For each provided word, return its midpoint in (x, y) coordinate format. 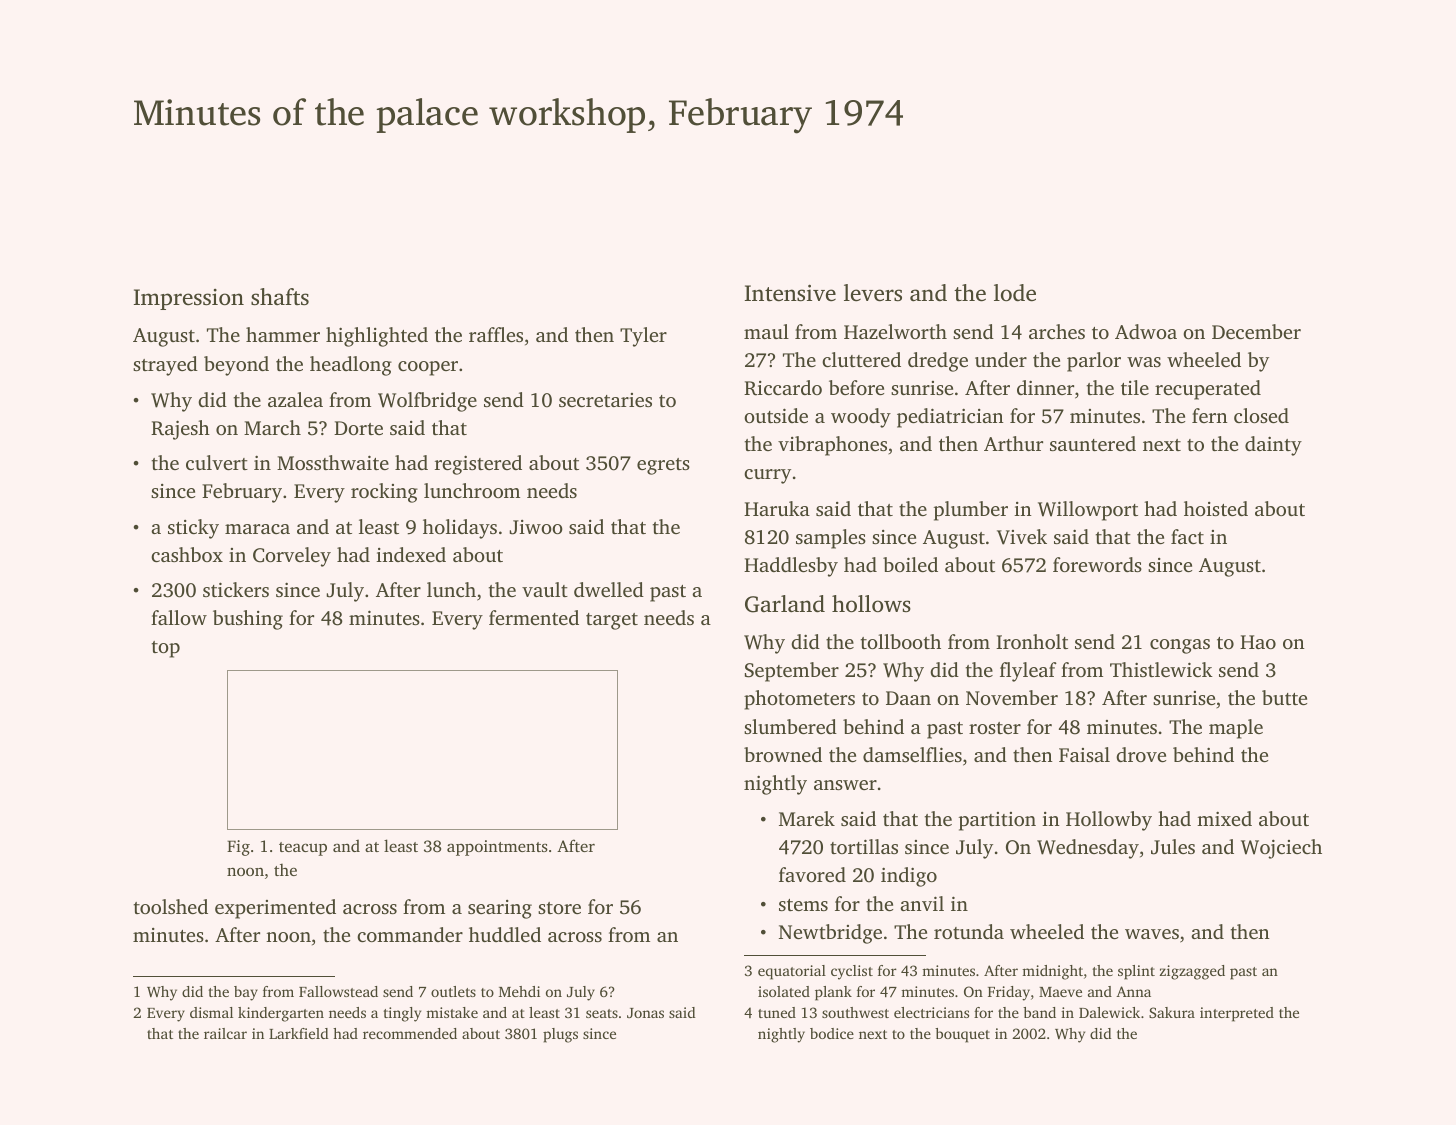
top (166, 649)
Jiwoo (536, 527)
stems (803, 905)
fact (1187, 536)
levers (873, 293)
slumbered (790, 726)
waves (1152, 934)
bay (246, 993)
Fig (238, 848)
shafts (280, 297)
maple (1236, 729)
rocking (384, 493)
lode (1015, 293)
